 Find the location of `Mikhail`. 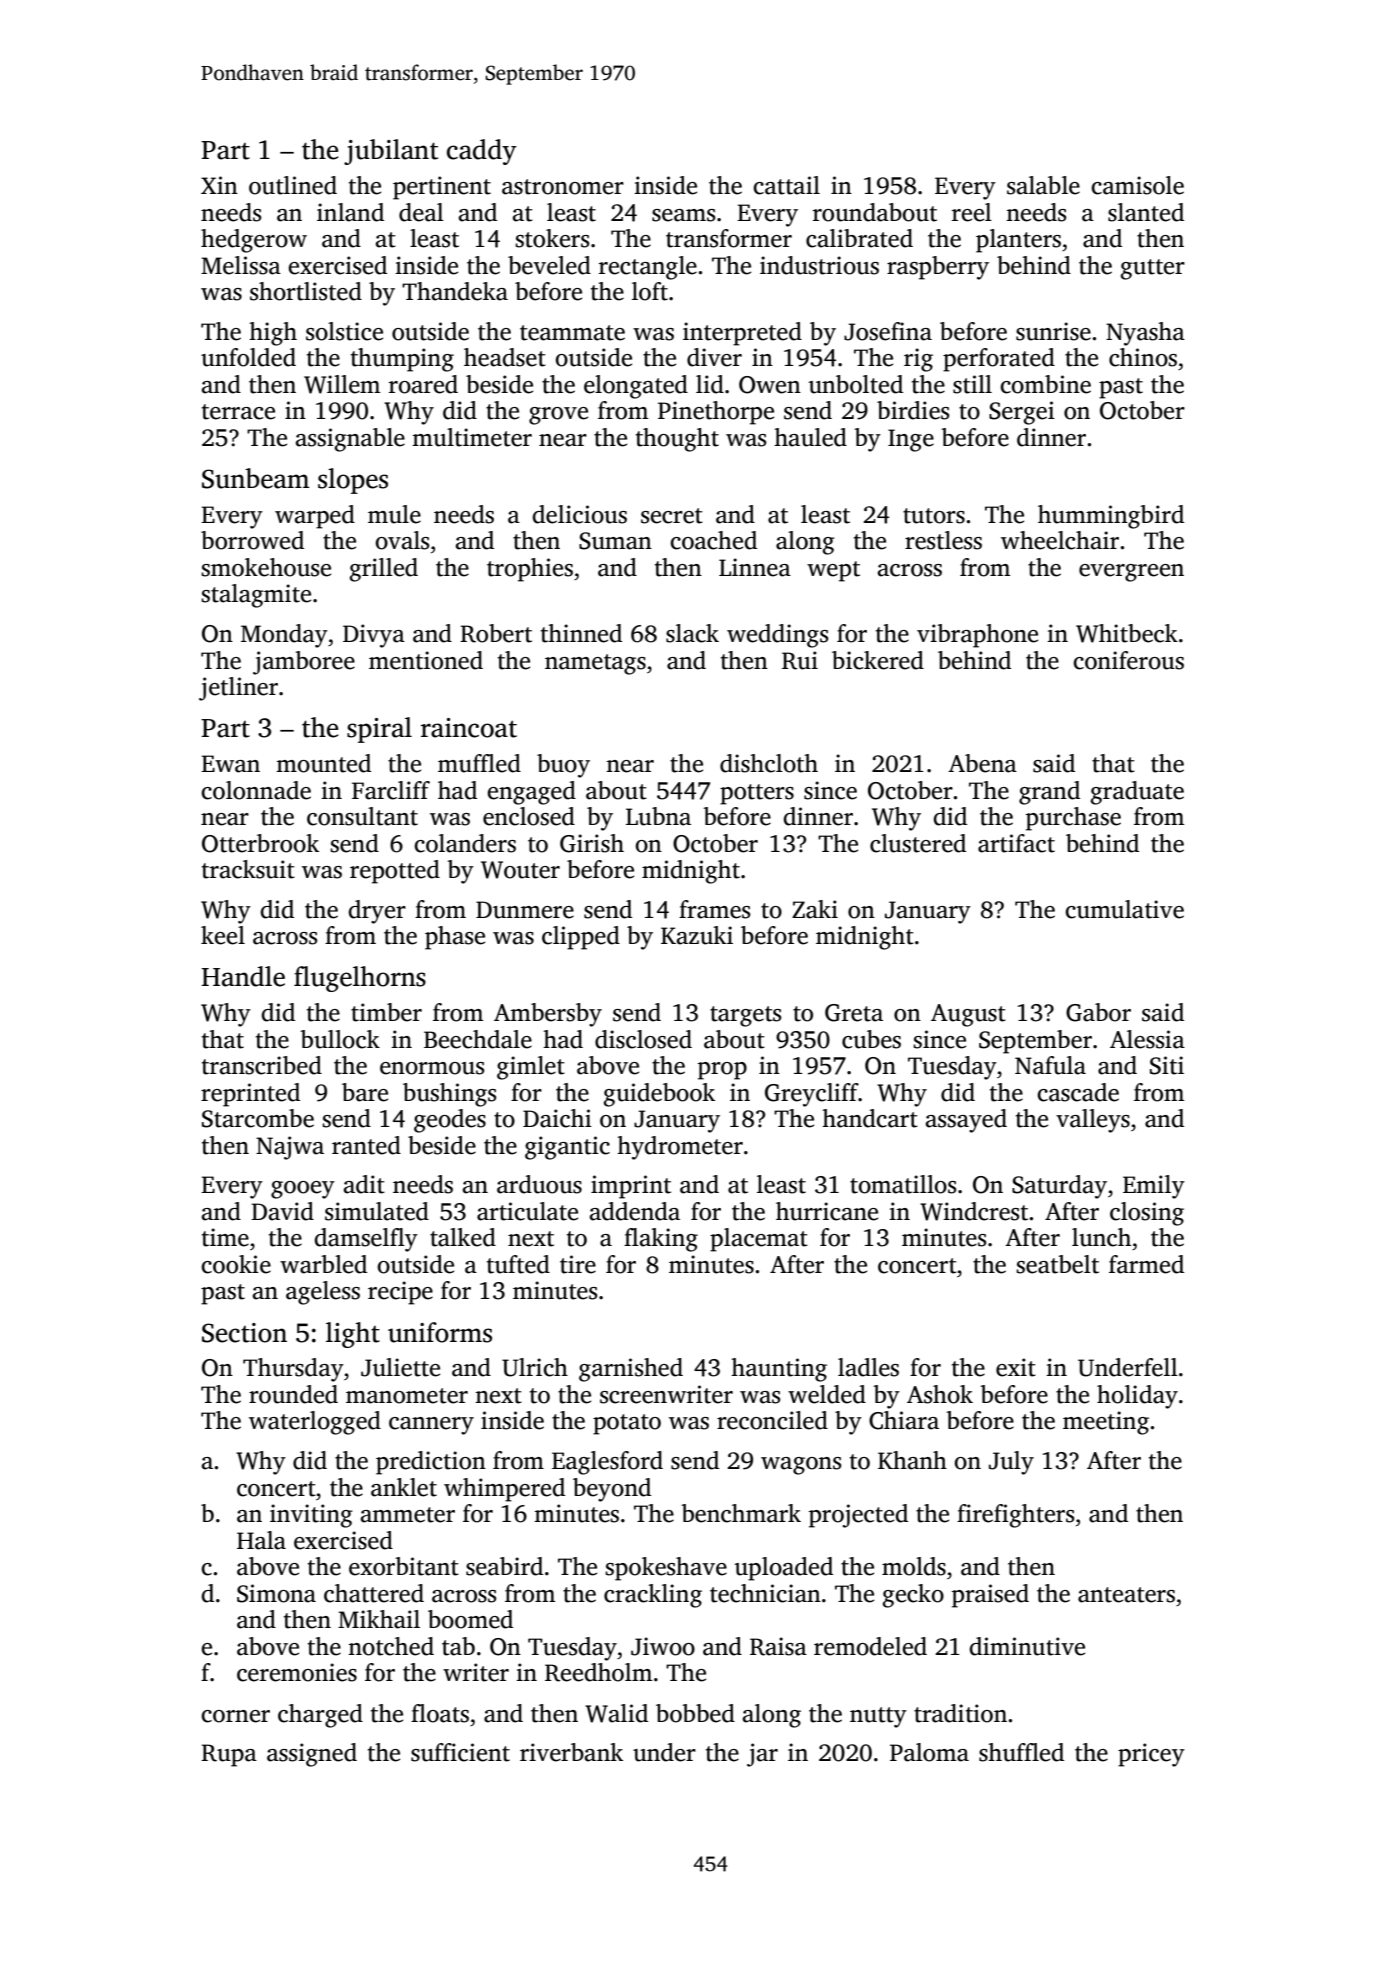

Mikhail is located at coordinates (379, 1619).
